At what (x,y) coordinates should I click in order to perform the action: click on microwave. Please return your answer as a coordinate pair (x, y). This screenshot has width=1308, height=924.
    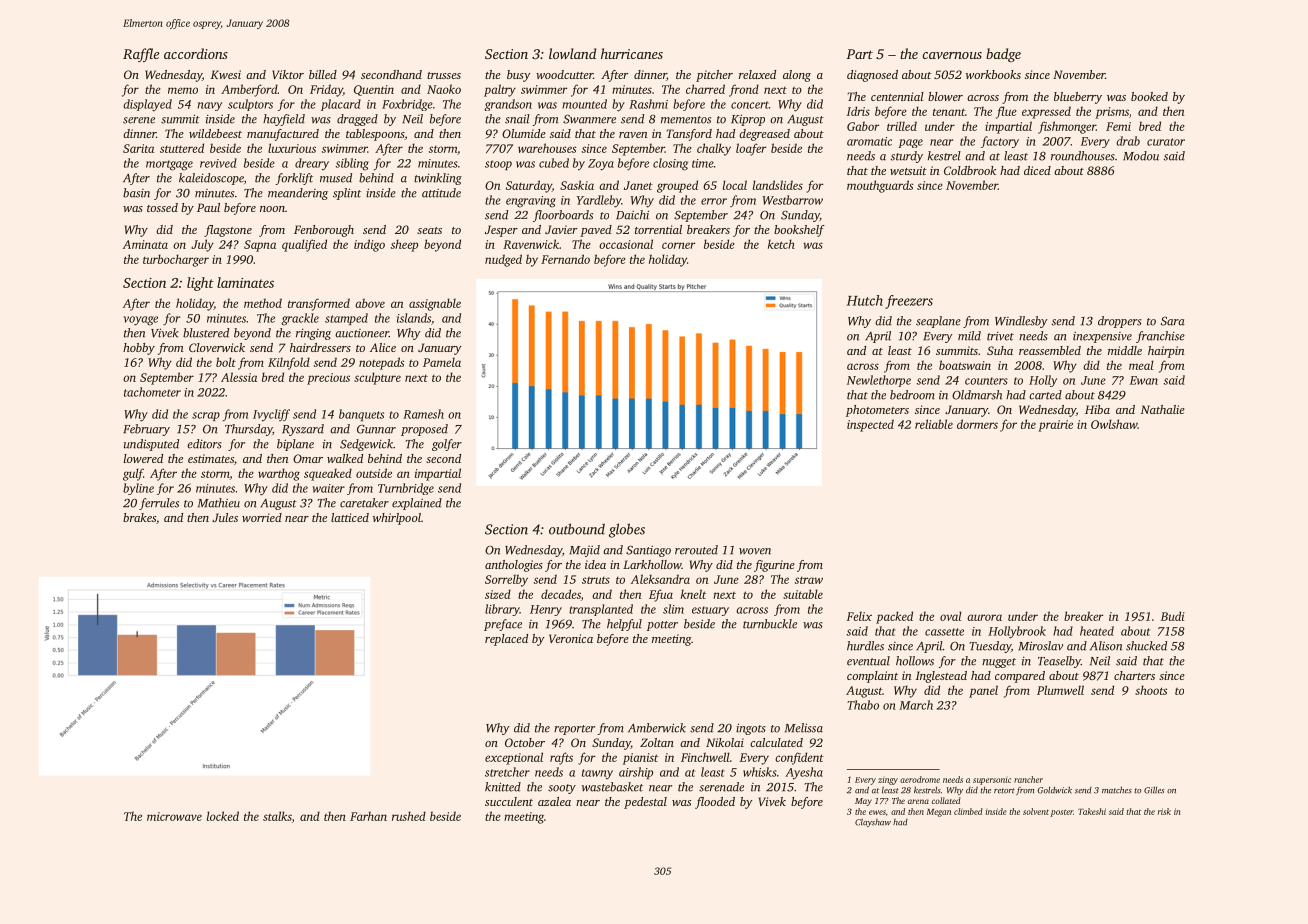
    Looking at the image, I should click on (174, 816).
